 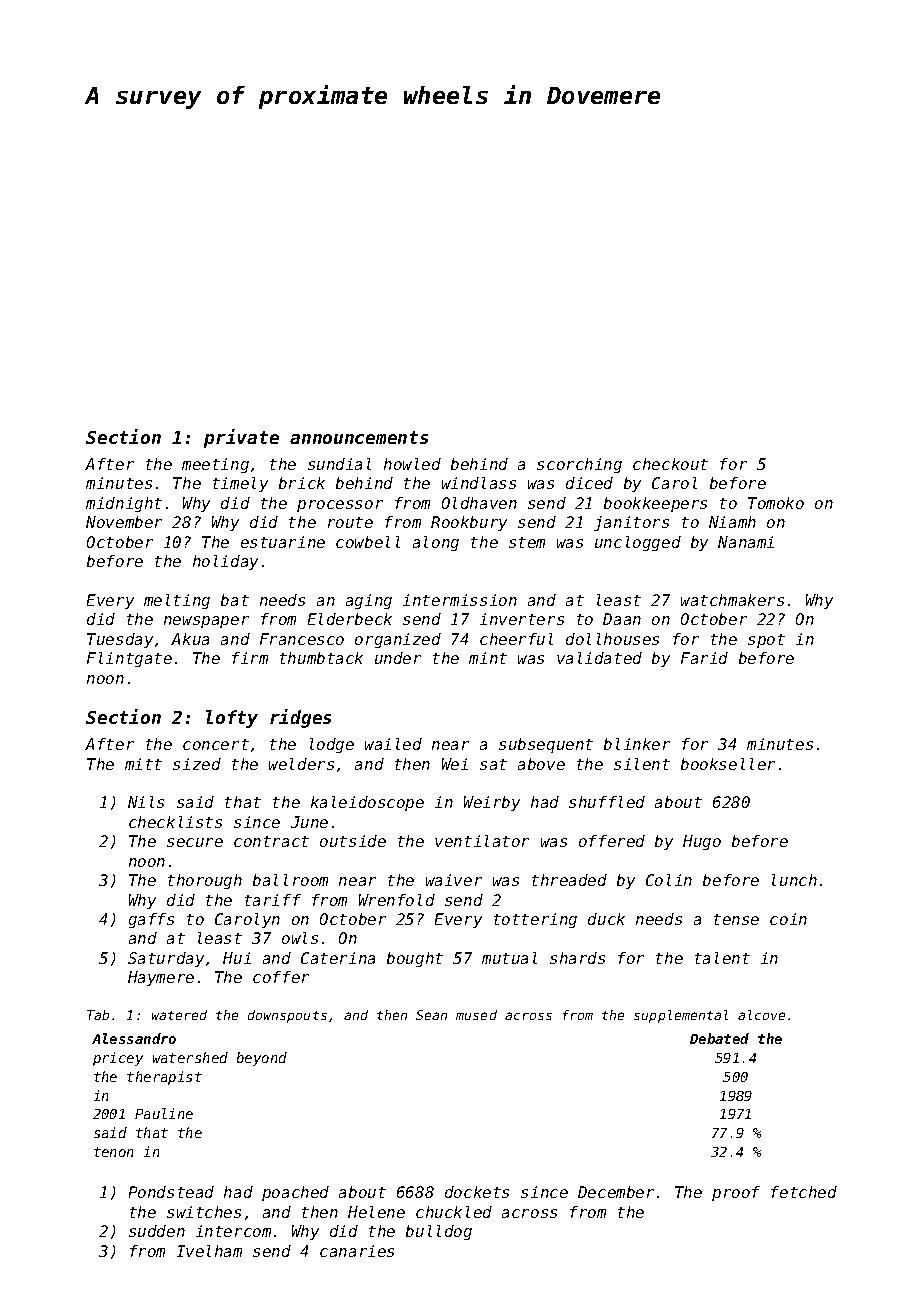 What do you see at coordinates (357, 1251) in the image?
I see `canaries` at bounding box center [357, 1251].
